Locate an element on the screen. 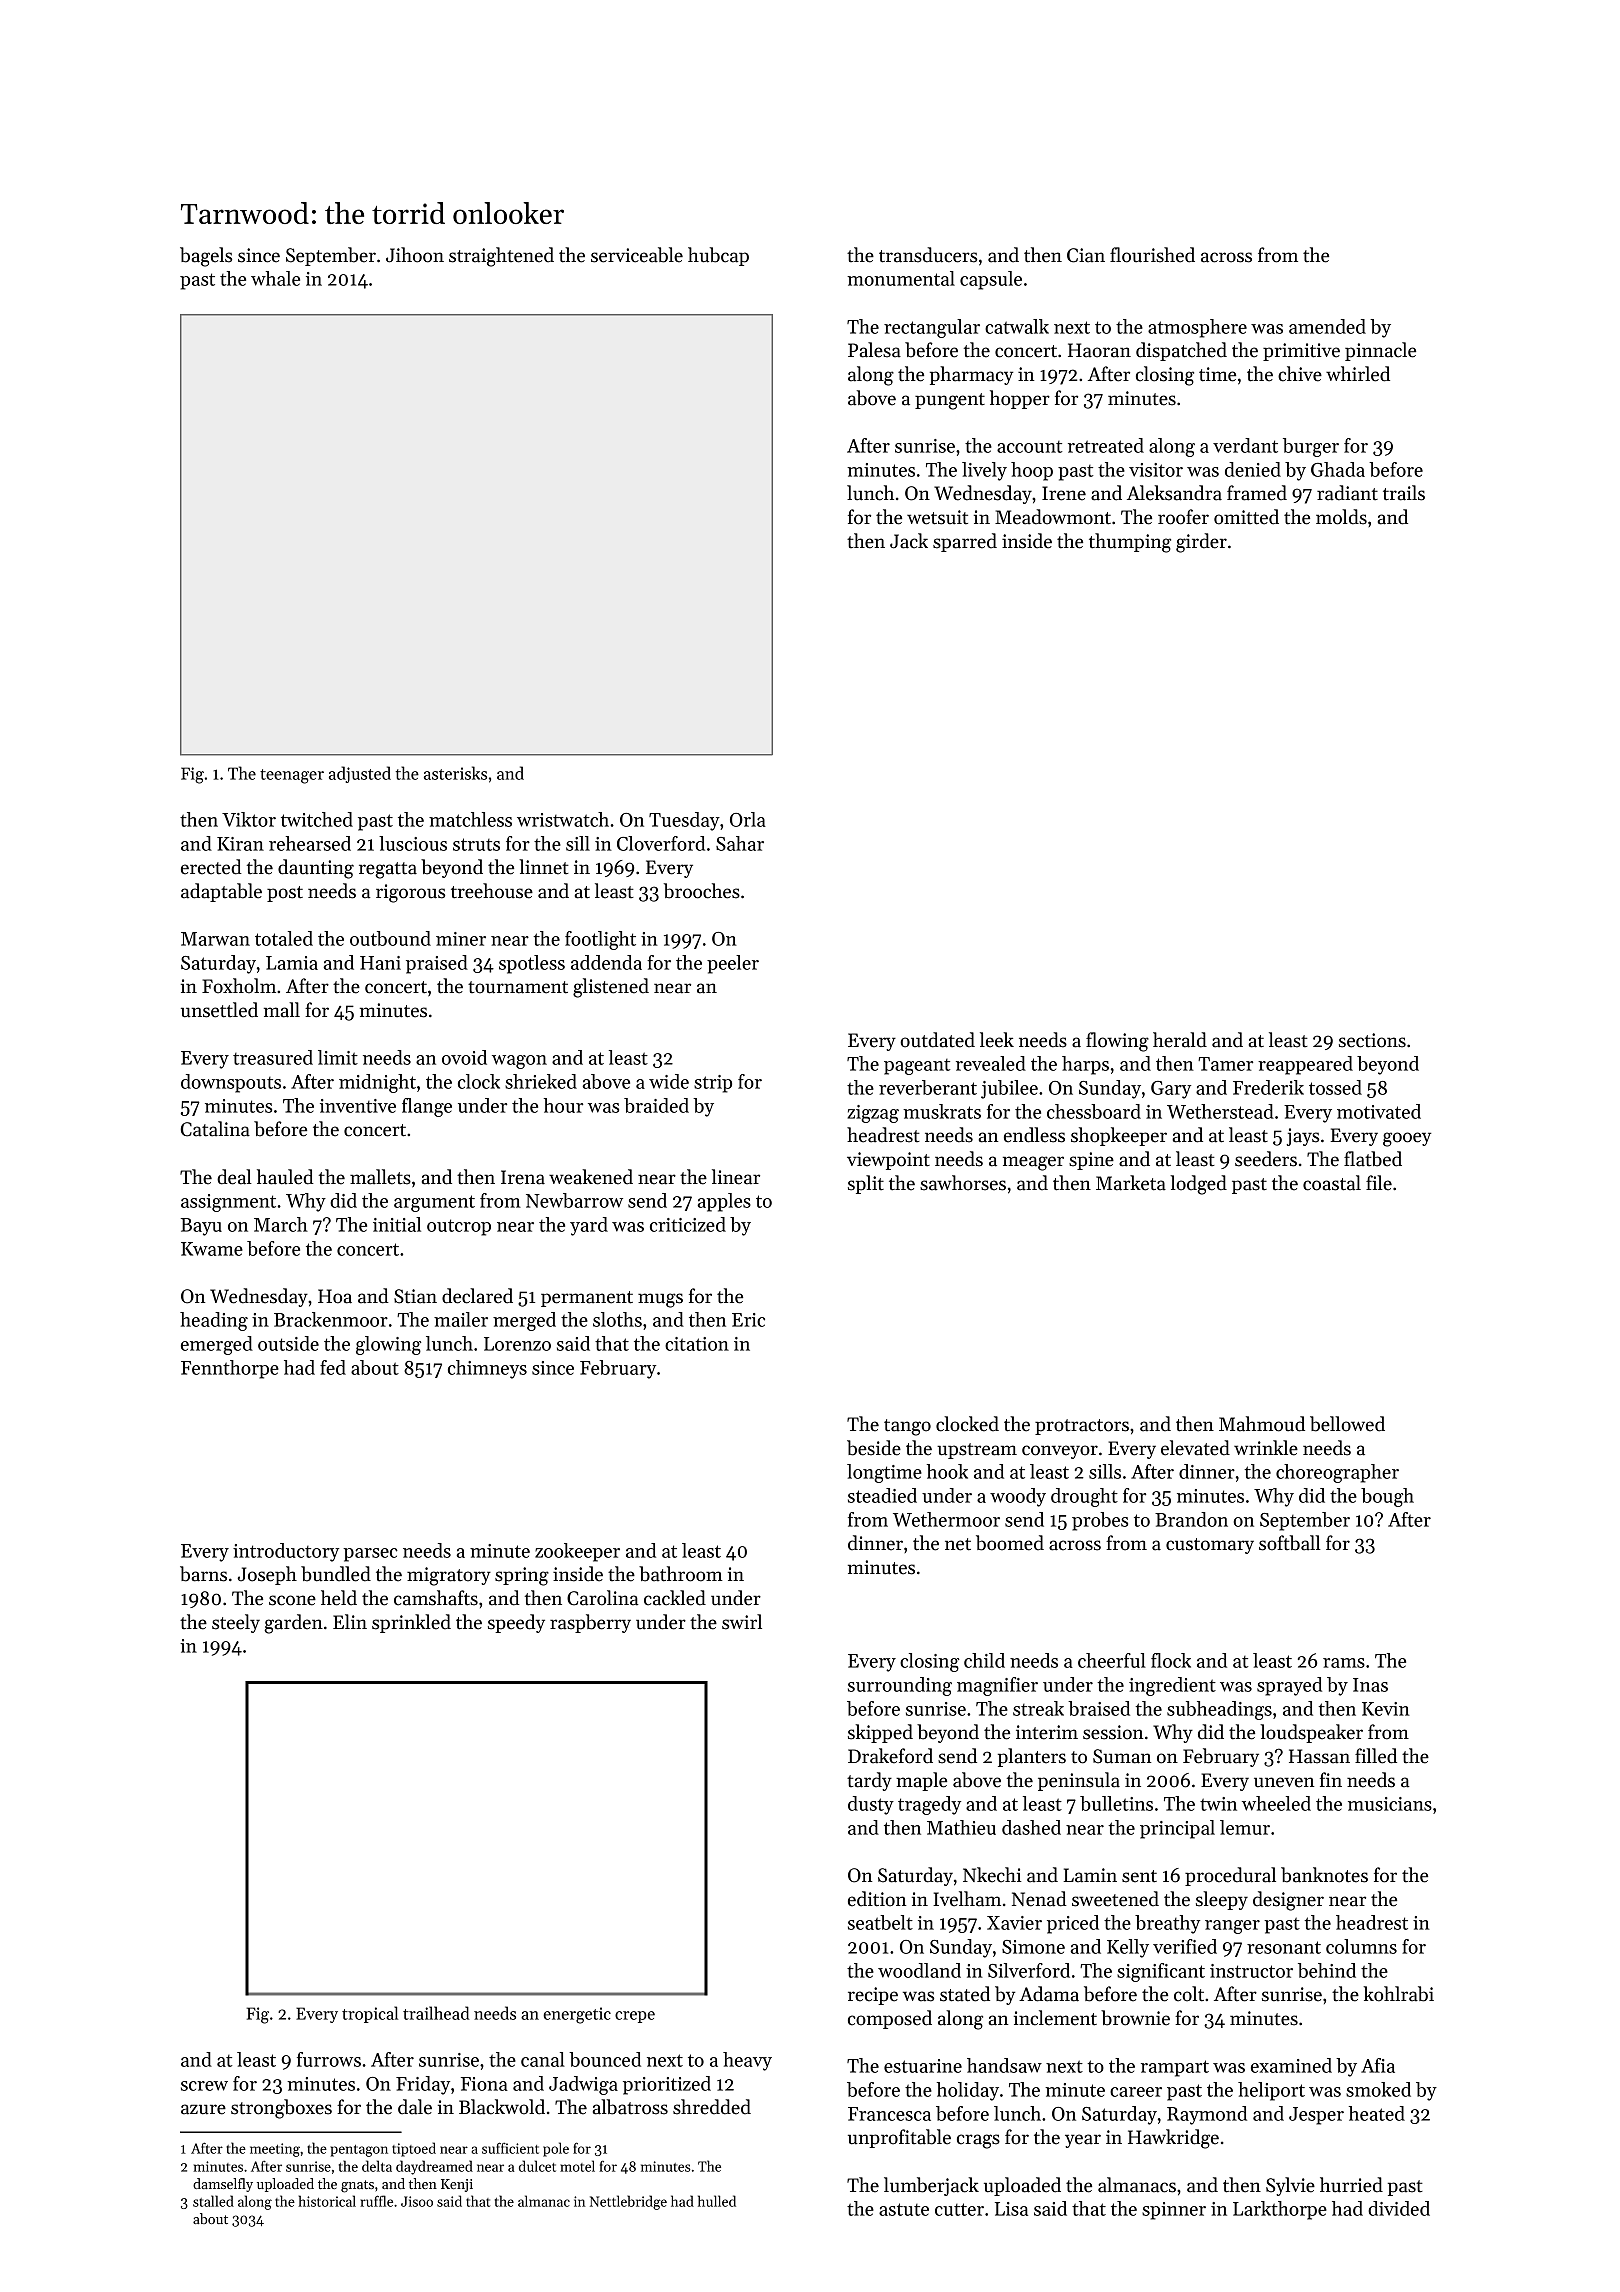 The width and height of the screenshot is (1620, 2292). flourished is located at coordinates (1152, 255).
